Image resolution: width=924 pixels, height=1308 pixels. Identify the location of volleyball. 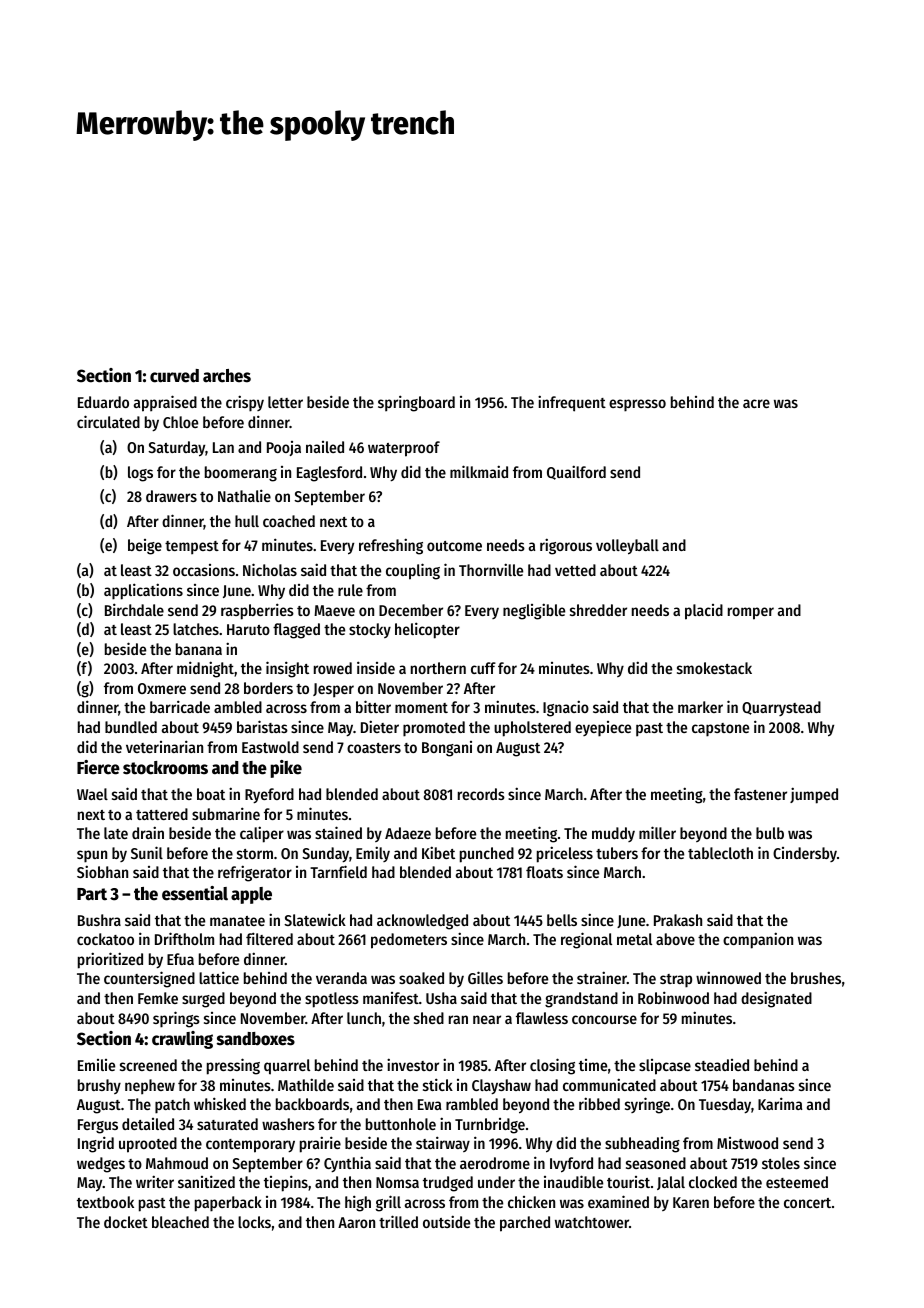
(627, 547).
